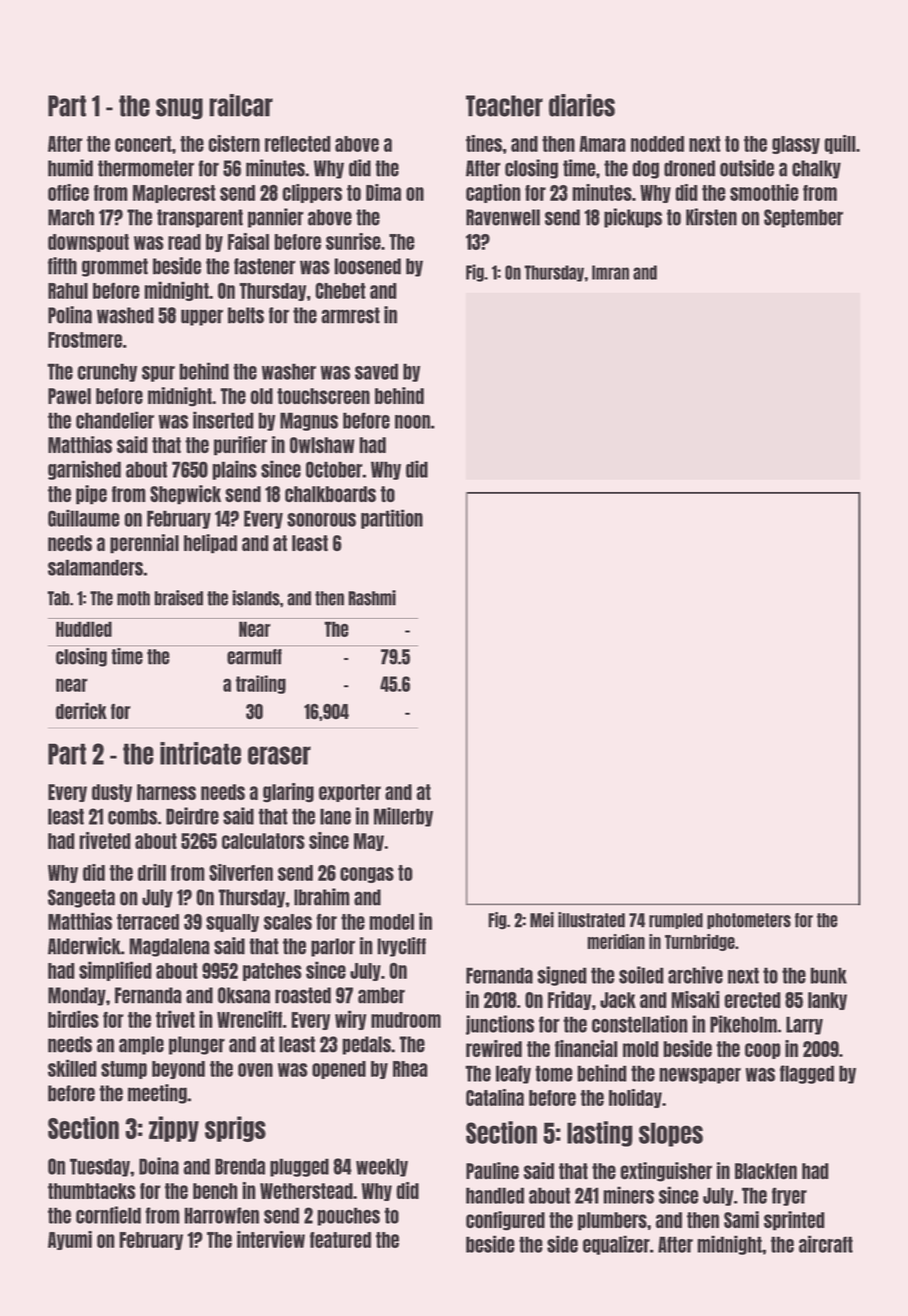  I want to click on soiled, so click(641, 975).
